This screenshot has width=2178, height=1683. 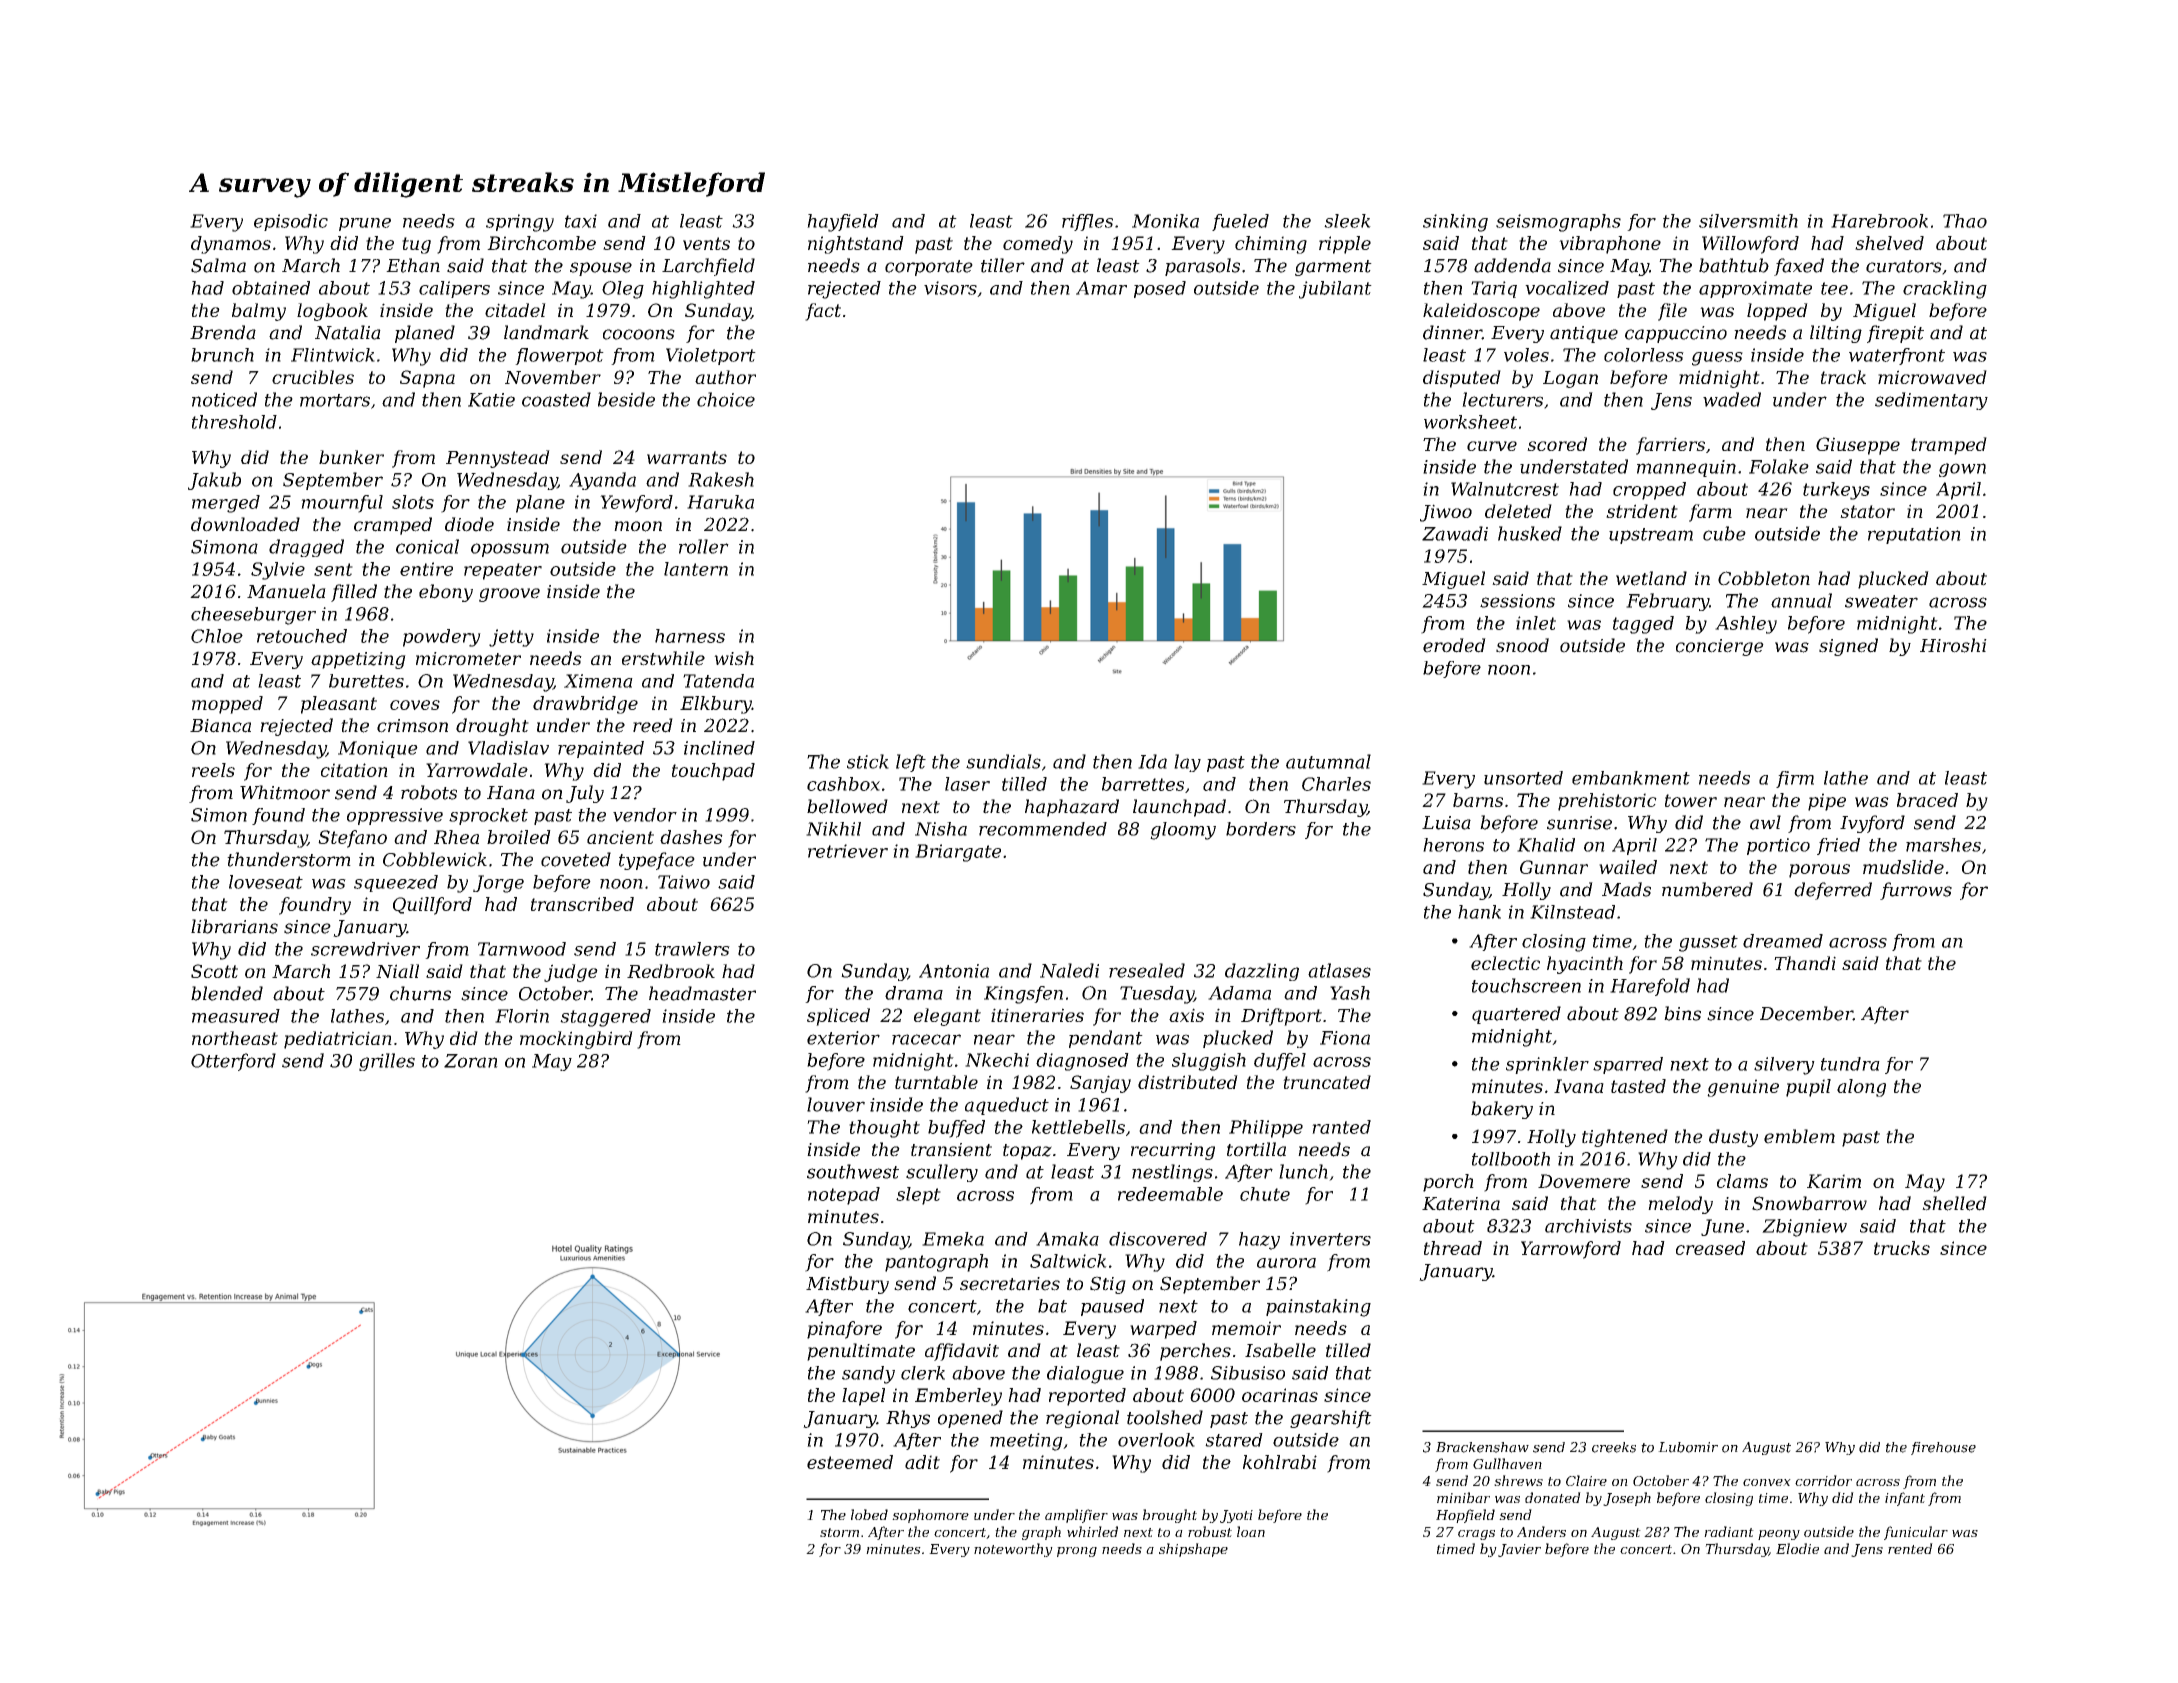 I want to click on penultimate, so click(x=861, y=1352).
